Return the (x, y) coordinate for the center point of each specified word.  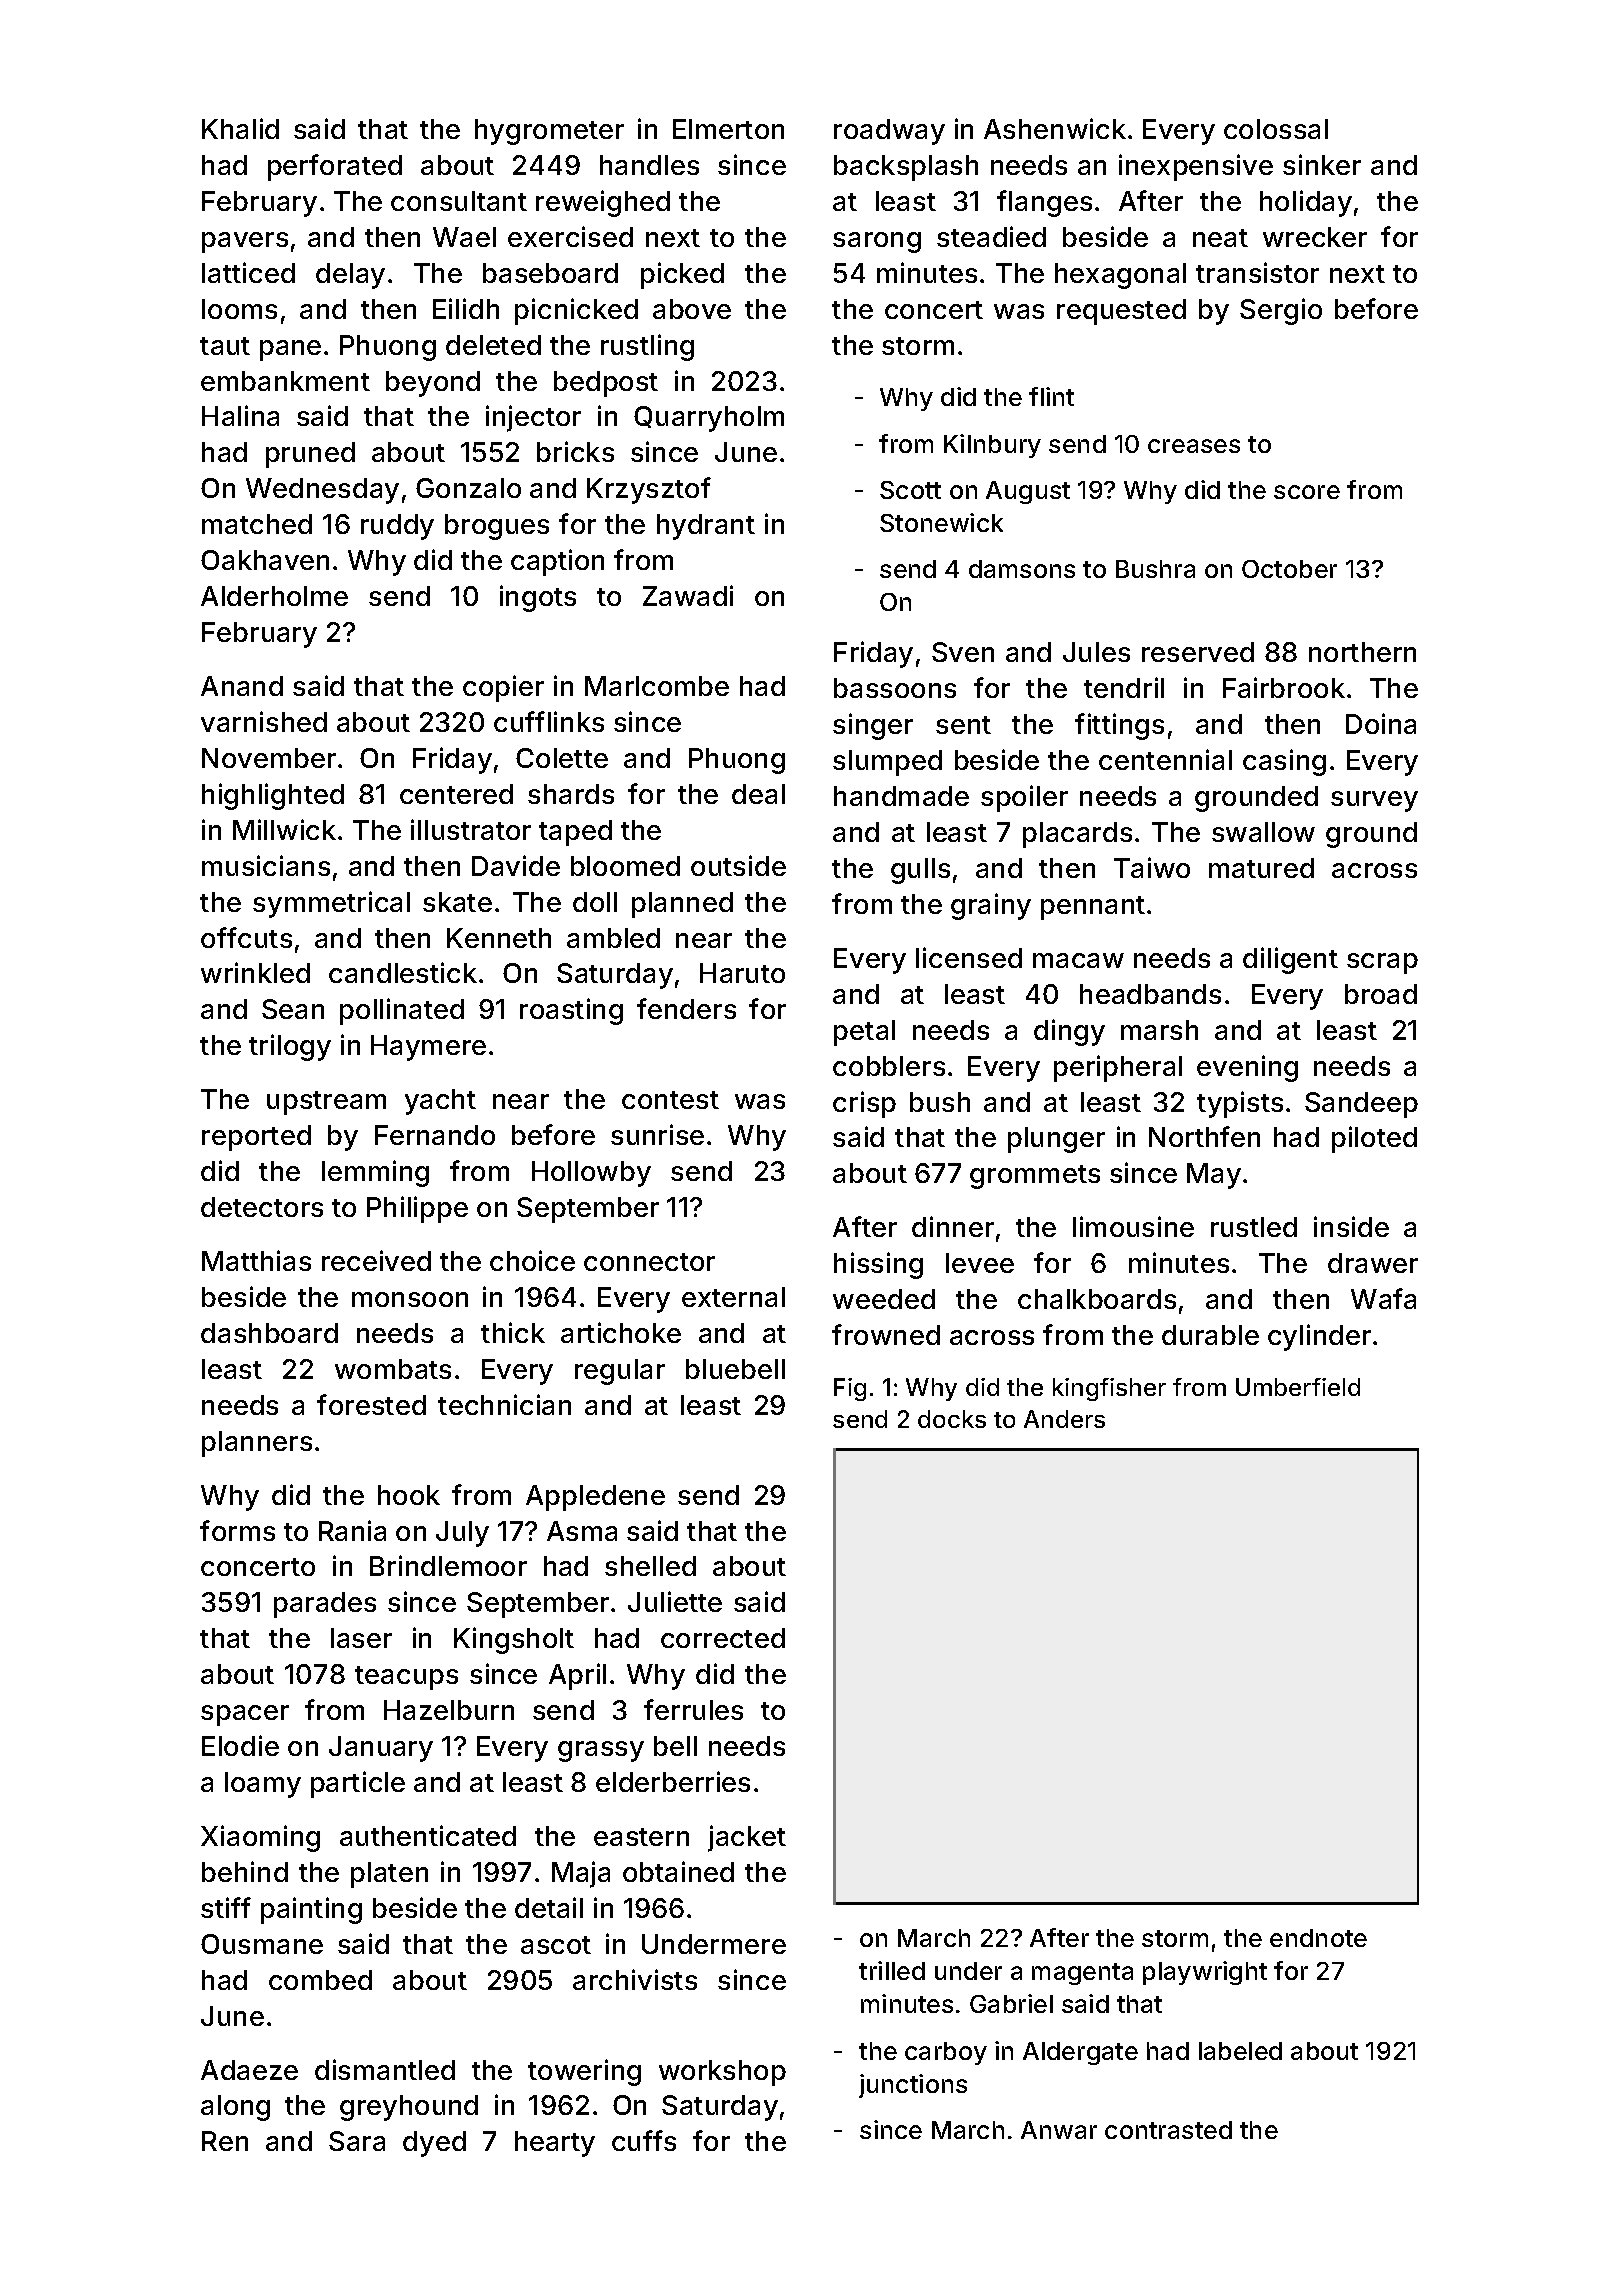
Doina (1381, 723)
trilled (892, 1970)
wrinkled (255, 972)
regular (620, 1372)
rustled (1254, 1227)
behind (245, 1871)
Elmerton (728, 129)
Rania (352, 1530)
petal (864, 1033)
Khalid (240, 128)
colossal (1276, 129)
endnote (1318, 1938)
